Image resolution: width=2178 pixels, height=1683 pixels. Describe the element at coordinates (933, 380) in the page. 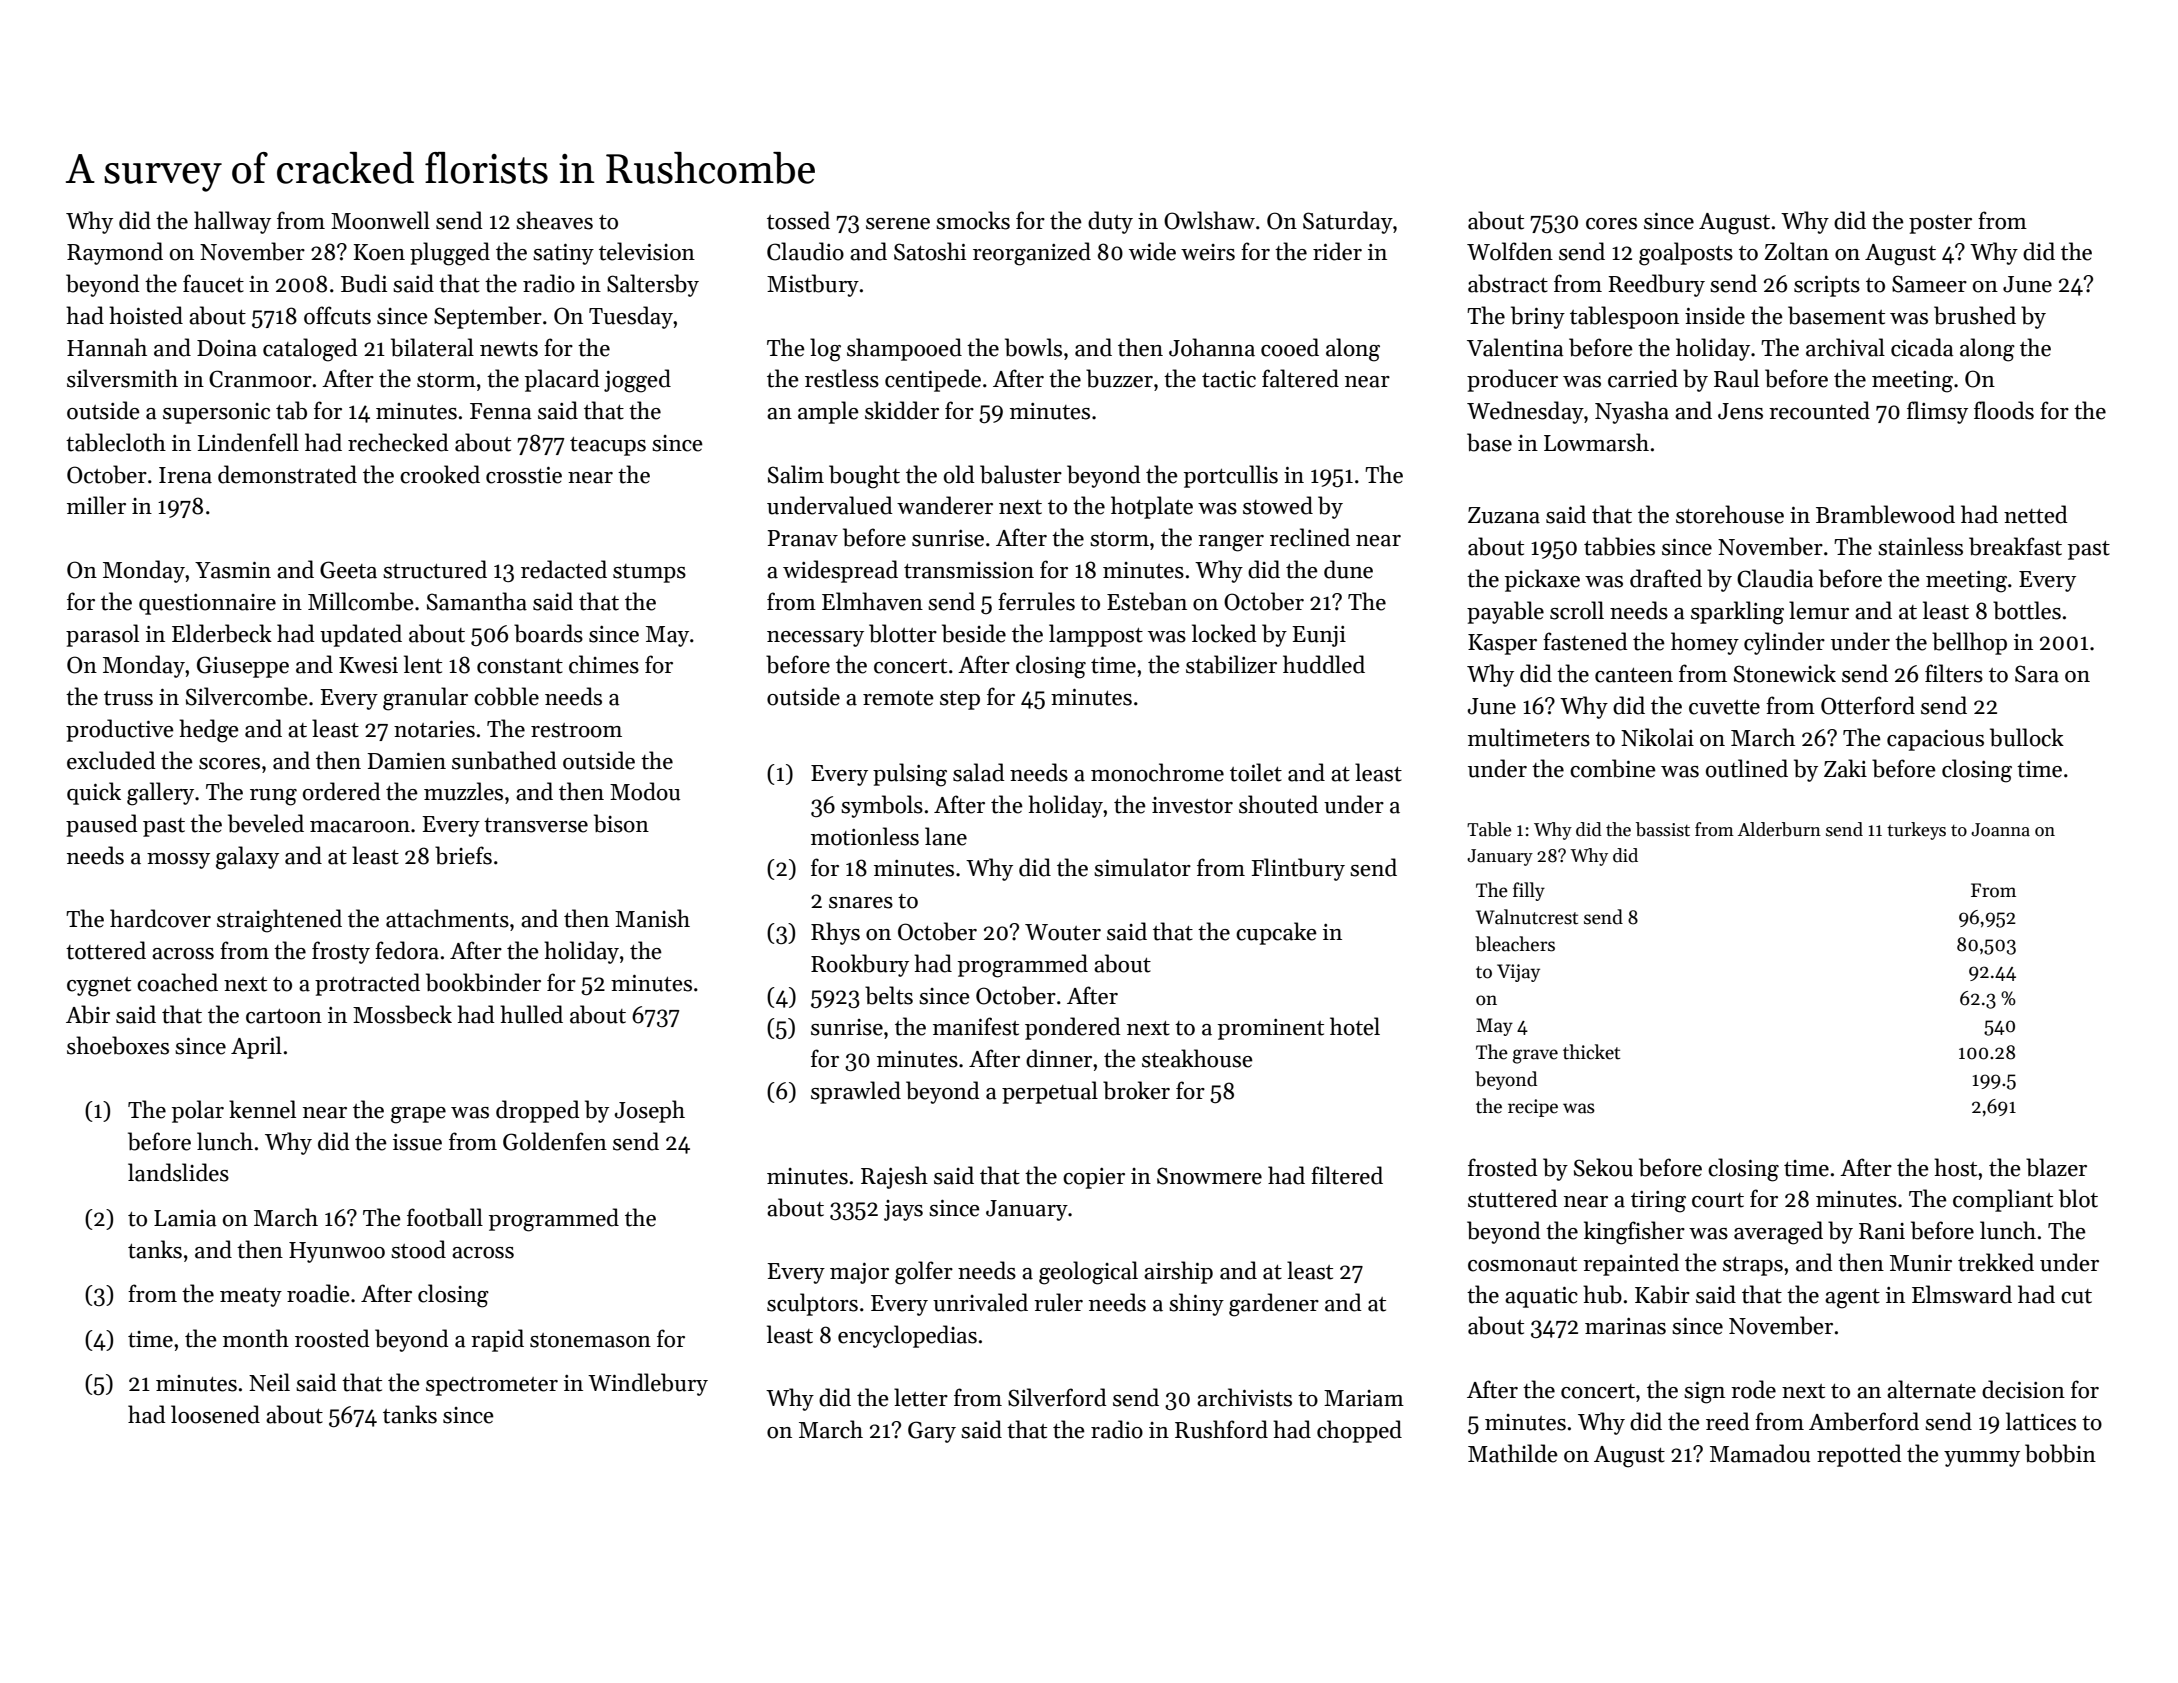

I see `centipede` at that location.
